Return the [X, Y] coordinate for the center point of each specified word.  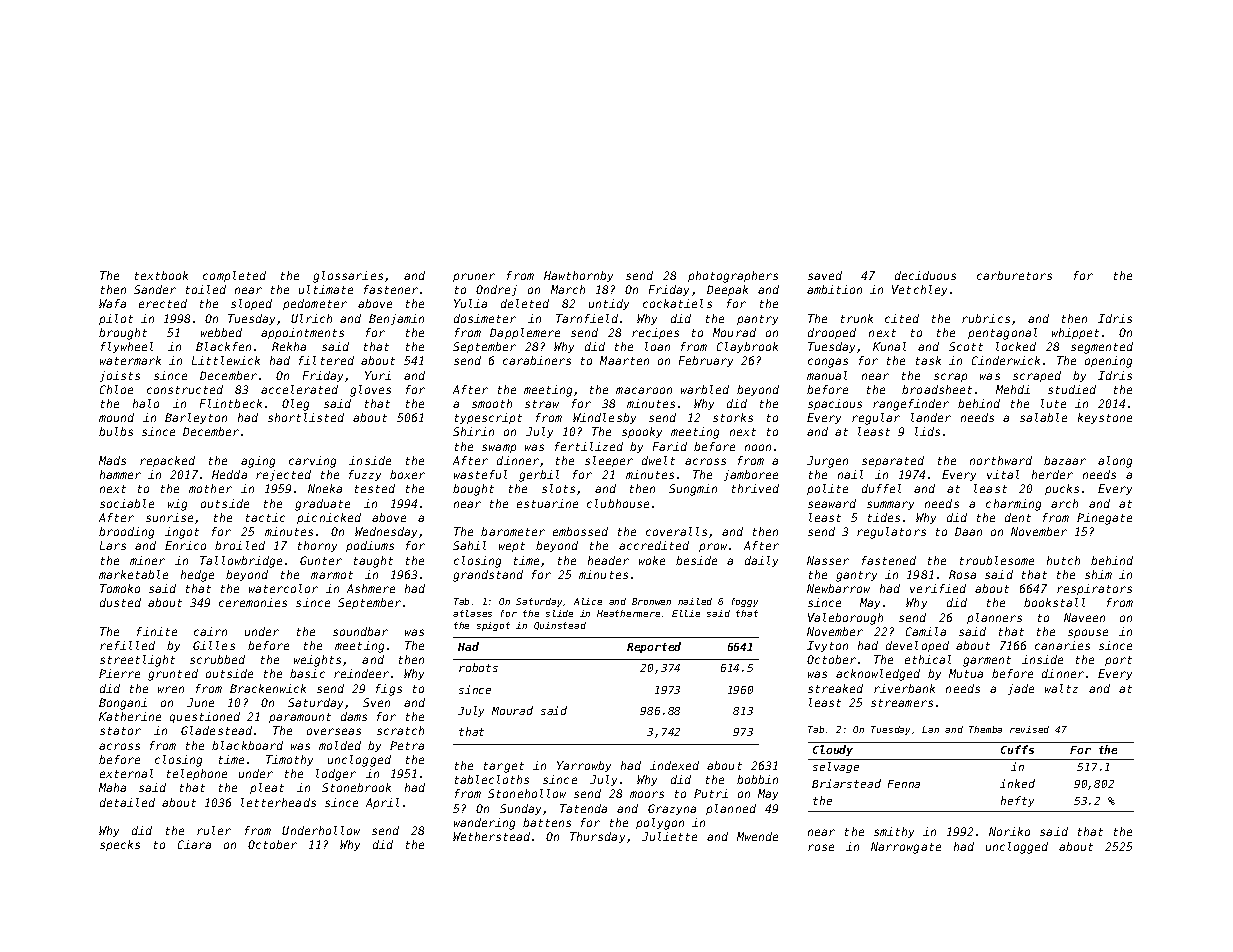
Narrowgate [906, 848]
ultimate [326, 289]
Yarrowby [584, 766]
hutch [1063, 560]
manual [827, 375]
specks [120, 845]
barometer [513, 531]
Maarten [624, 360]
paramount [300, 718]
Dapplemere [525, 333]
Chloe [116, 389]
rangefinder [911, 405]
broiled [240, 545]
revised [1029, 729]
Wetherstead [491, 836]
